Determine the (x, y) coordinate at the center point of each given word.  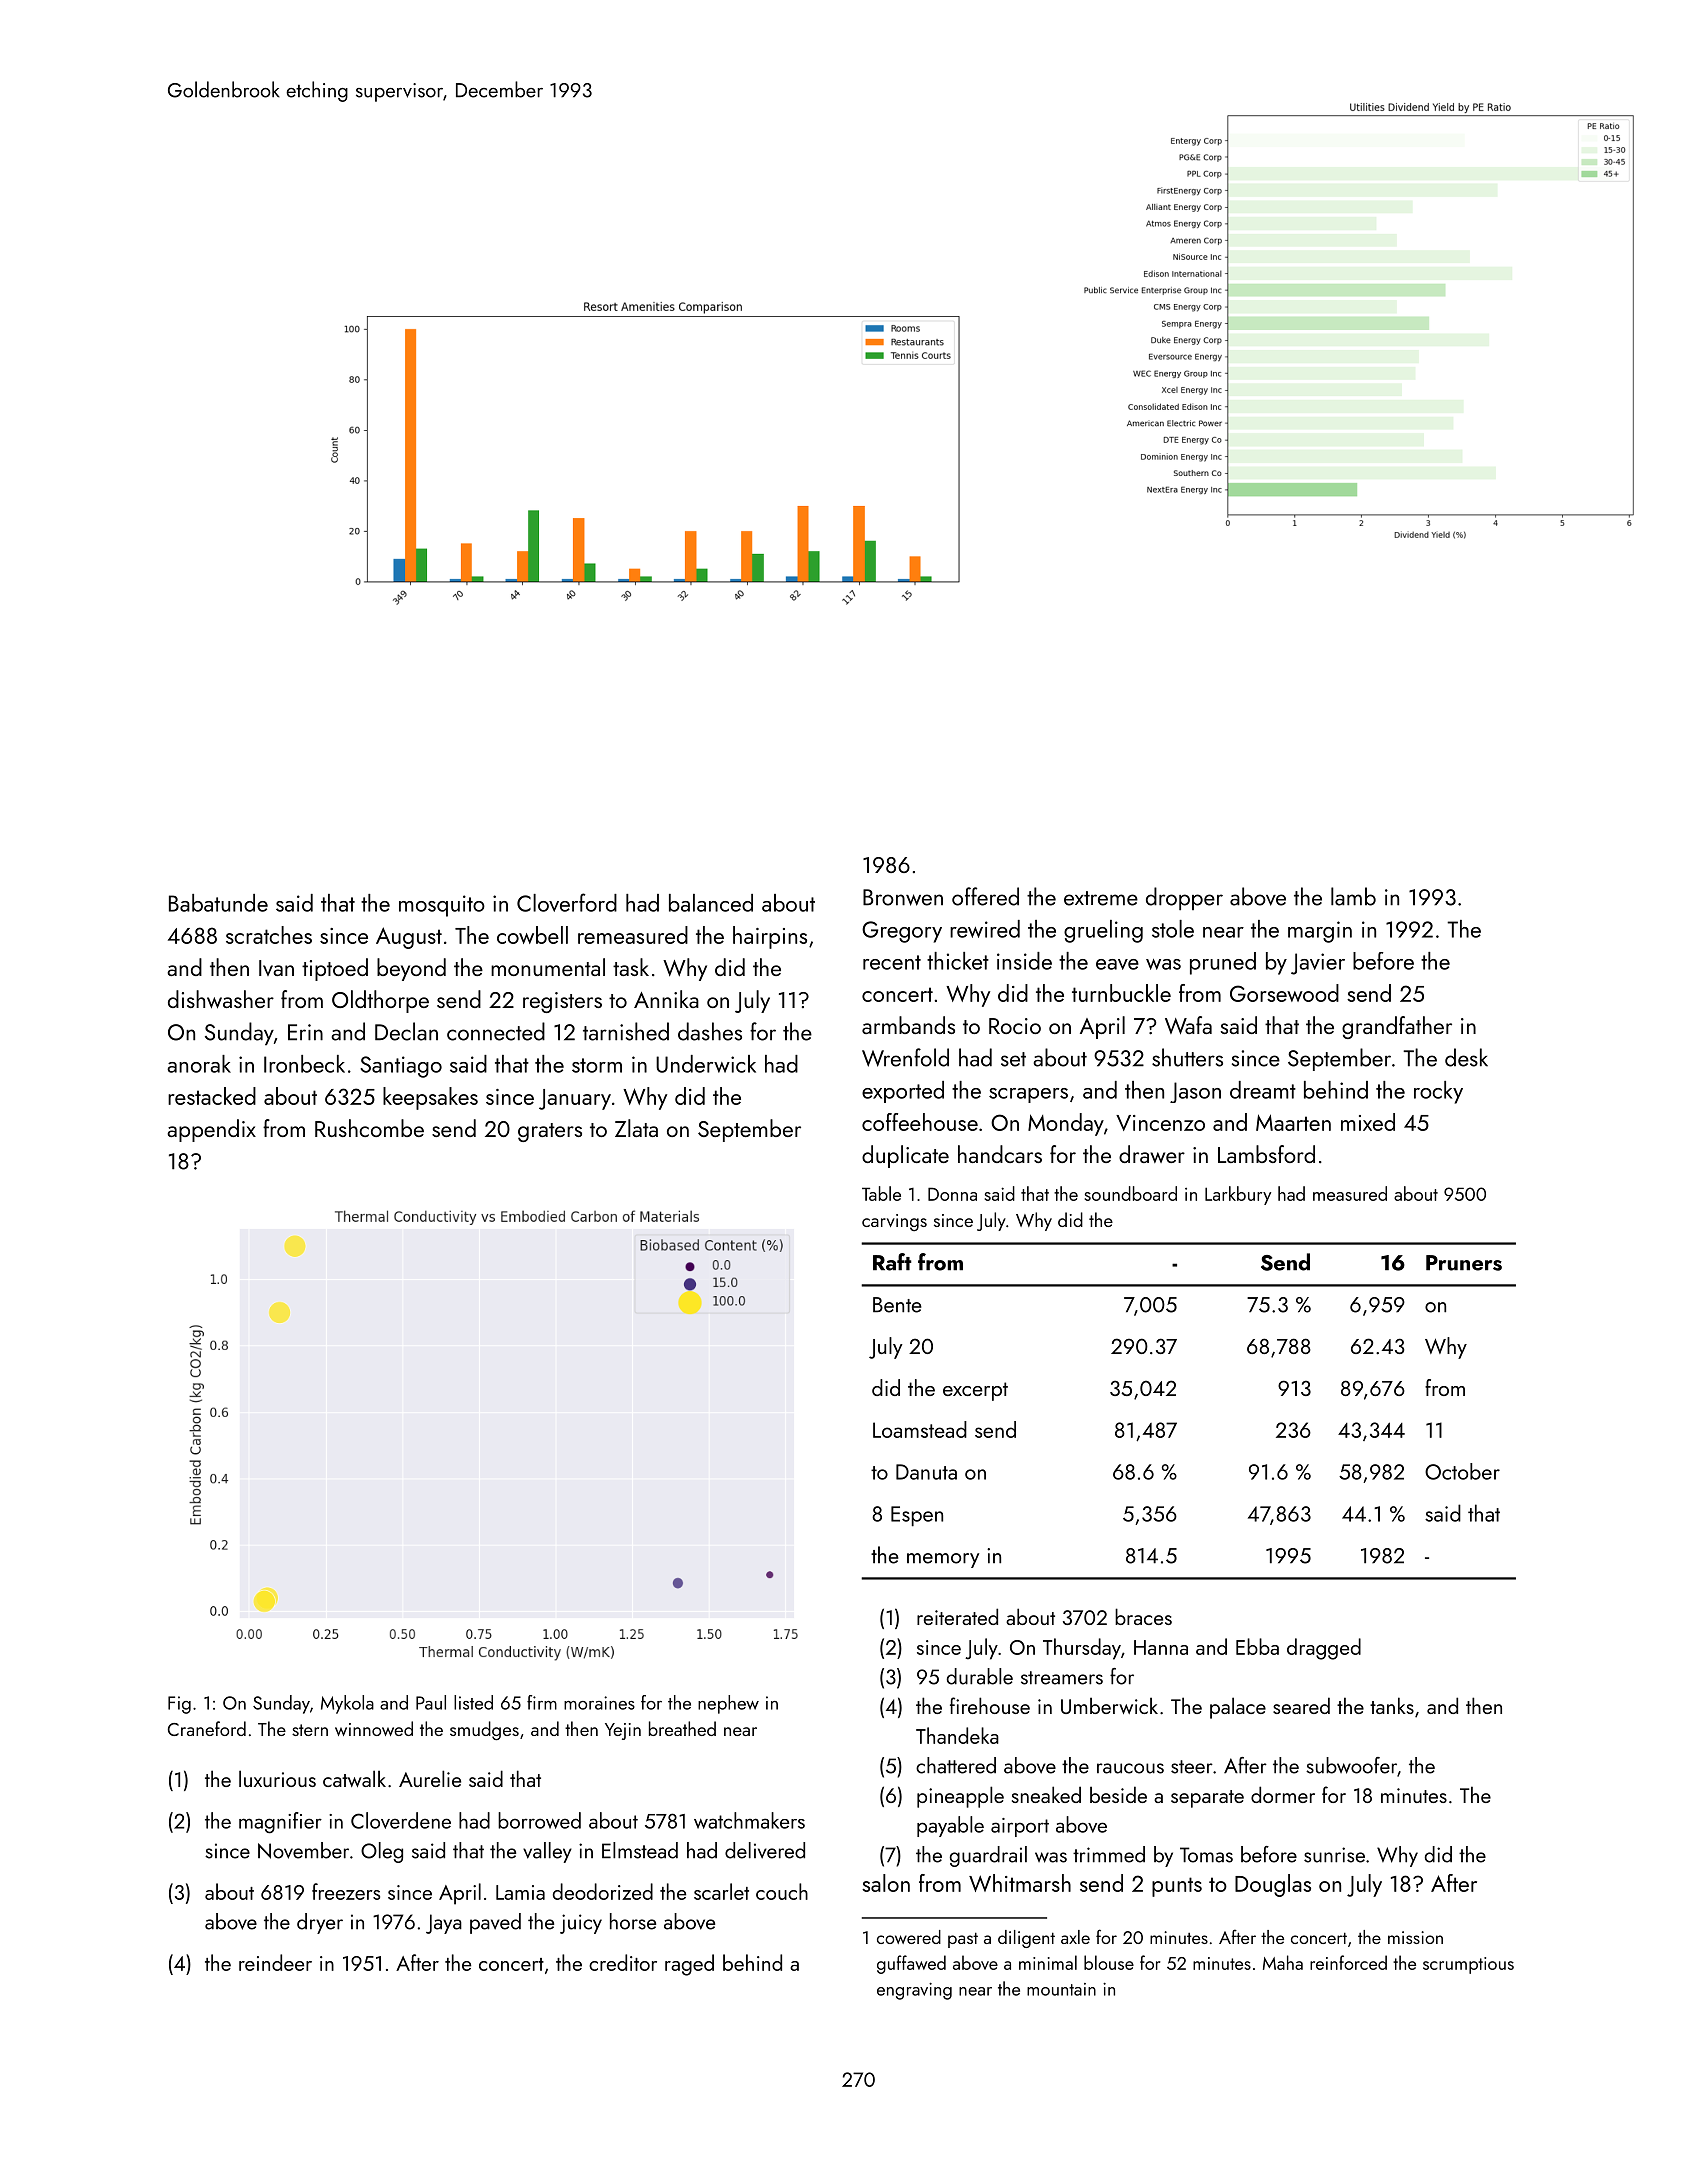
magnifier (280, 1823)
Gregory (902, 932)
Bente (897, 1305)
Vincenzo (1160, 1123)
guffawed (911, 1964)
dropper (1184, 898)
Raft (892, 1262)
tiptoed (335, 969)
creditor (623, 1962)
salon (886, 1883)
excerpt (975, 1391)
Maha (1283, 1962)
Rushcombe (369, 1128)
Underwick (706, 1064)
